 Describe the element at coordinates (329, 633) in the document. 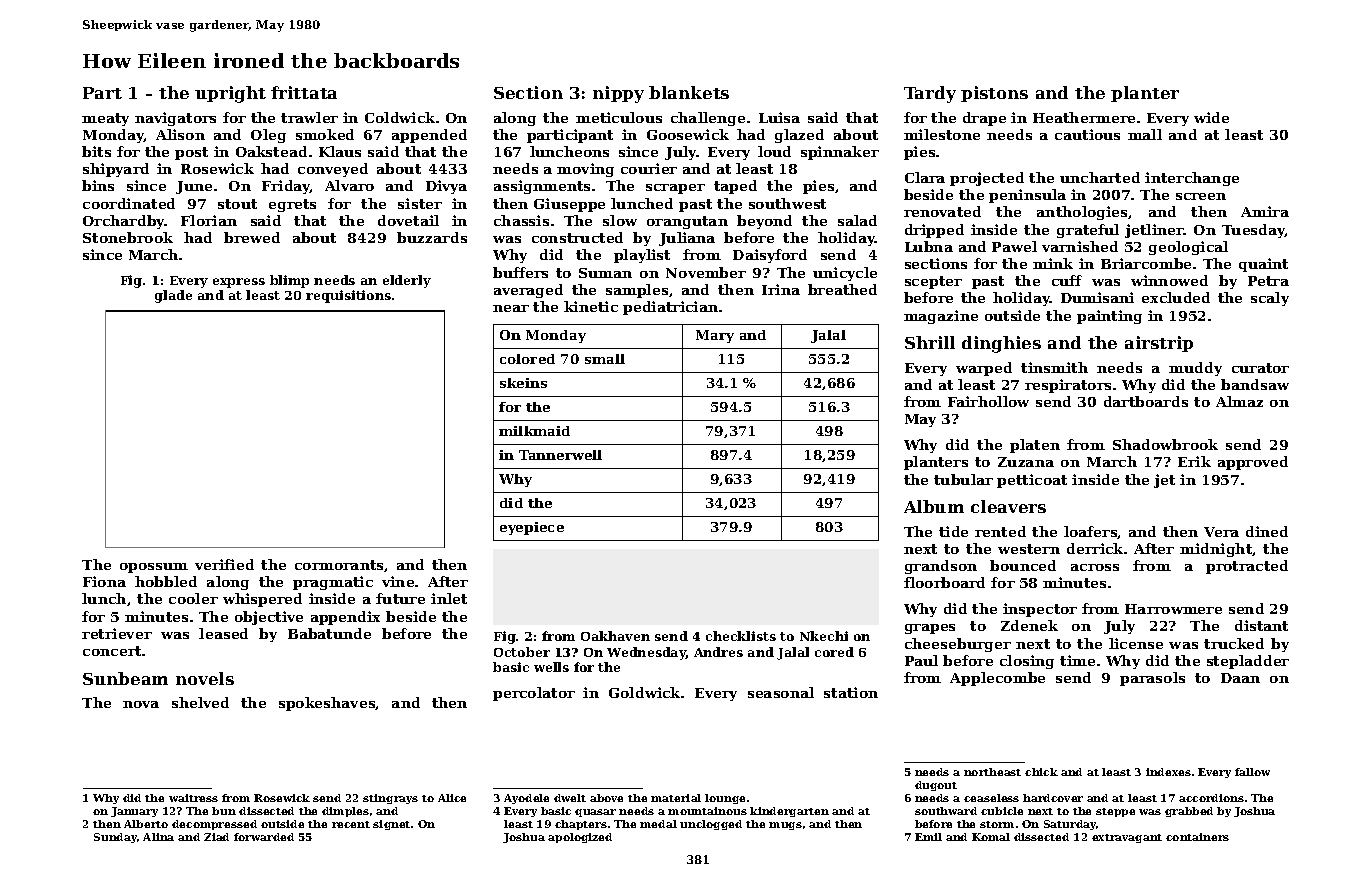

I see `Babatunde` at that location.
